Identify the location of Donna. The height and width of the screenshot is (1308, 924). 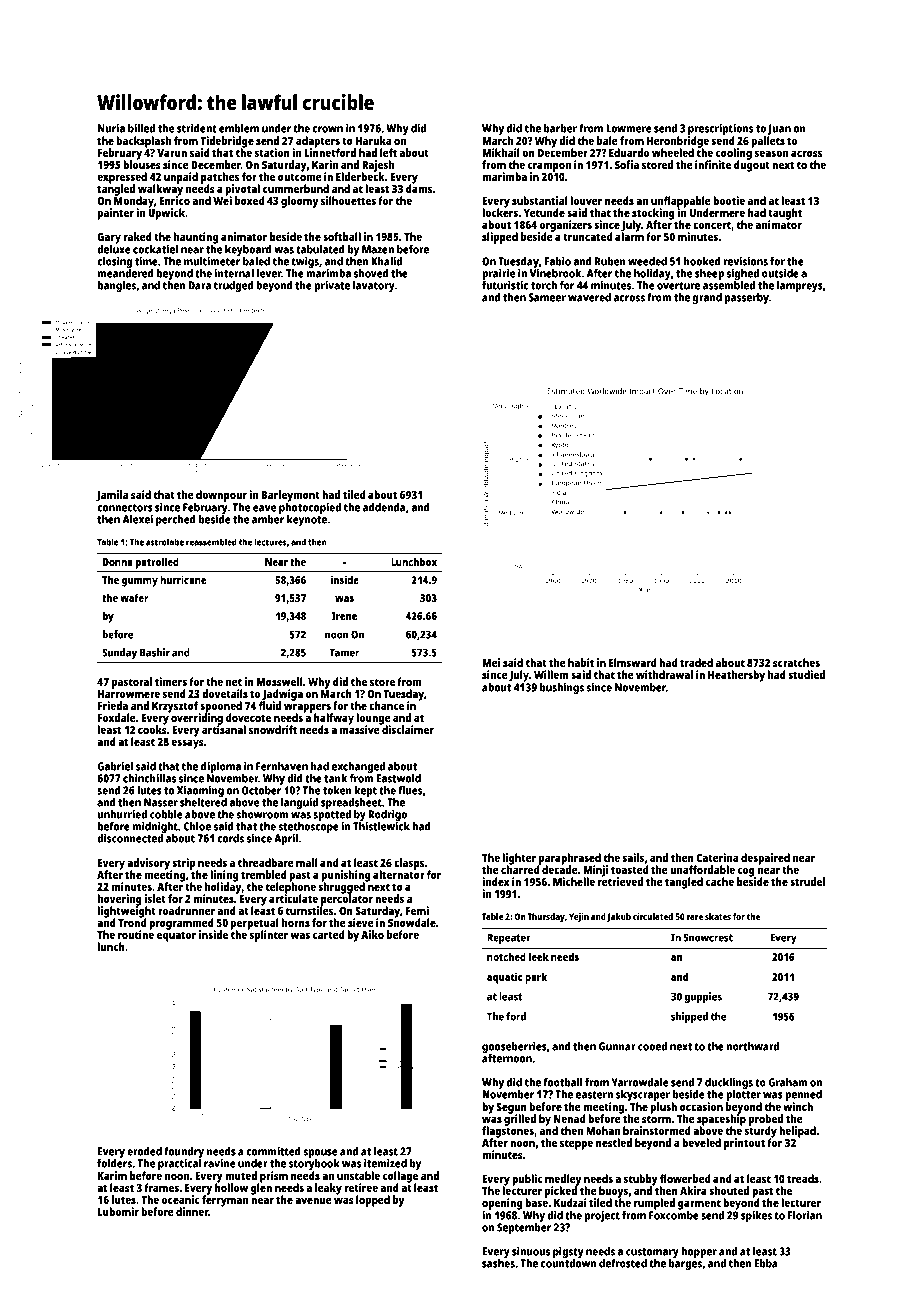
(118, 562).
